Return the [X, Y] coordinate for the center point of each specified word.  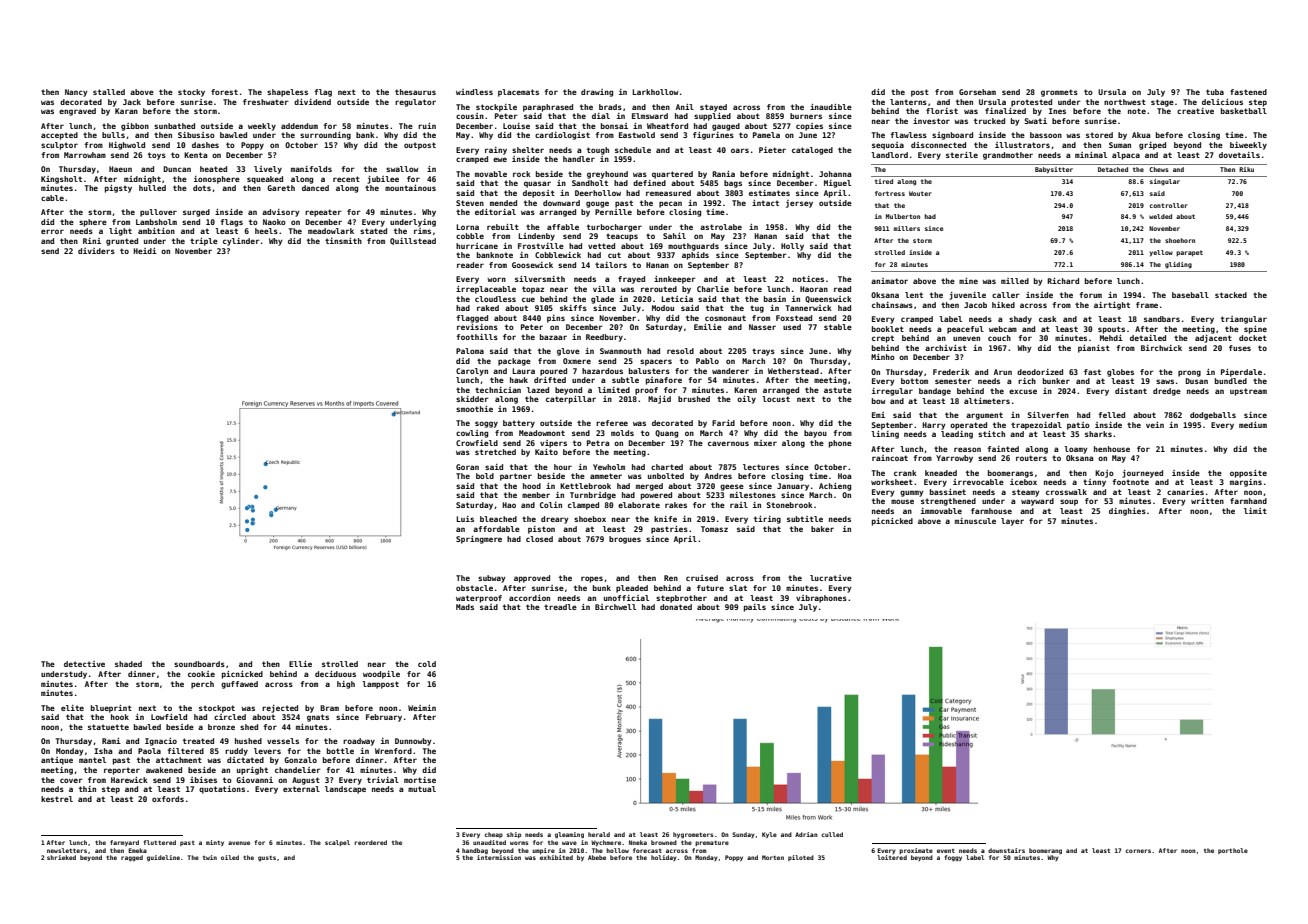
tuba [1215, 92]
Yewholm [609, 467]
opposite [1248, 474]
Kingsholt [61, 180]
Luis [465, 519]
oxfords [168, 799]
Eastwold [637, 135]
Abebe [597, 857]
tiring [767, 520]
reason [967, 449]
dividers [96, 251]
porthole [1233, 851]
